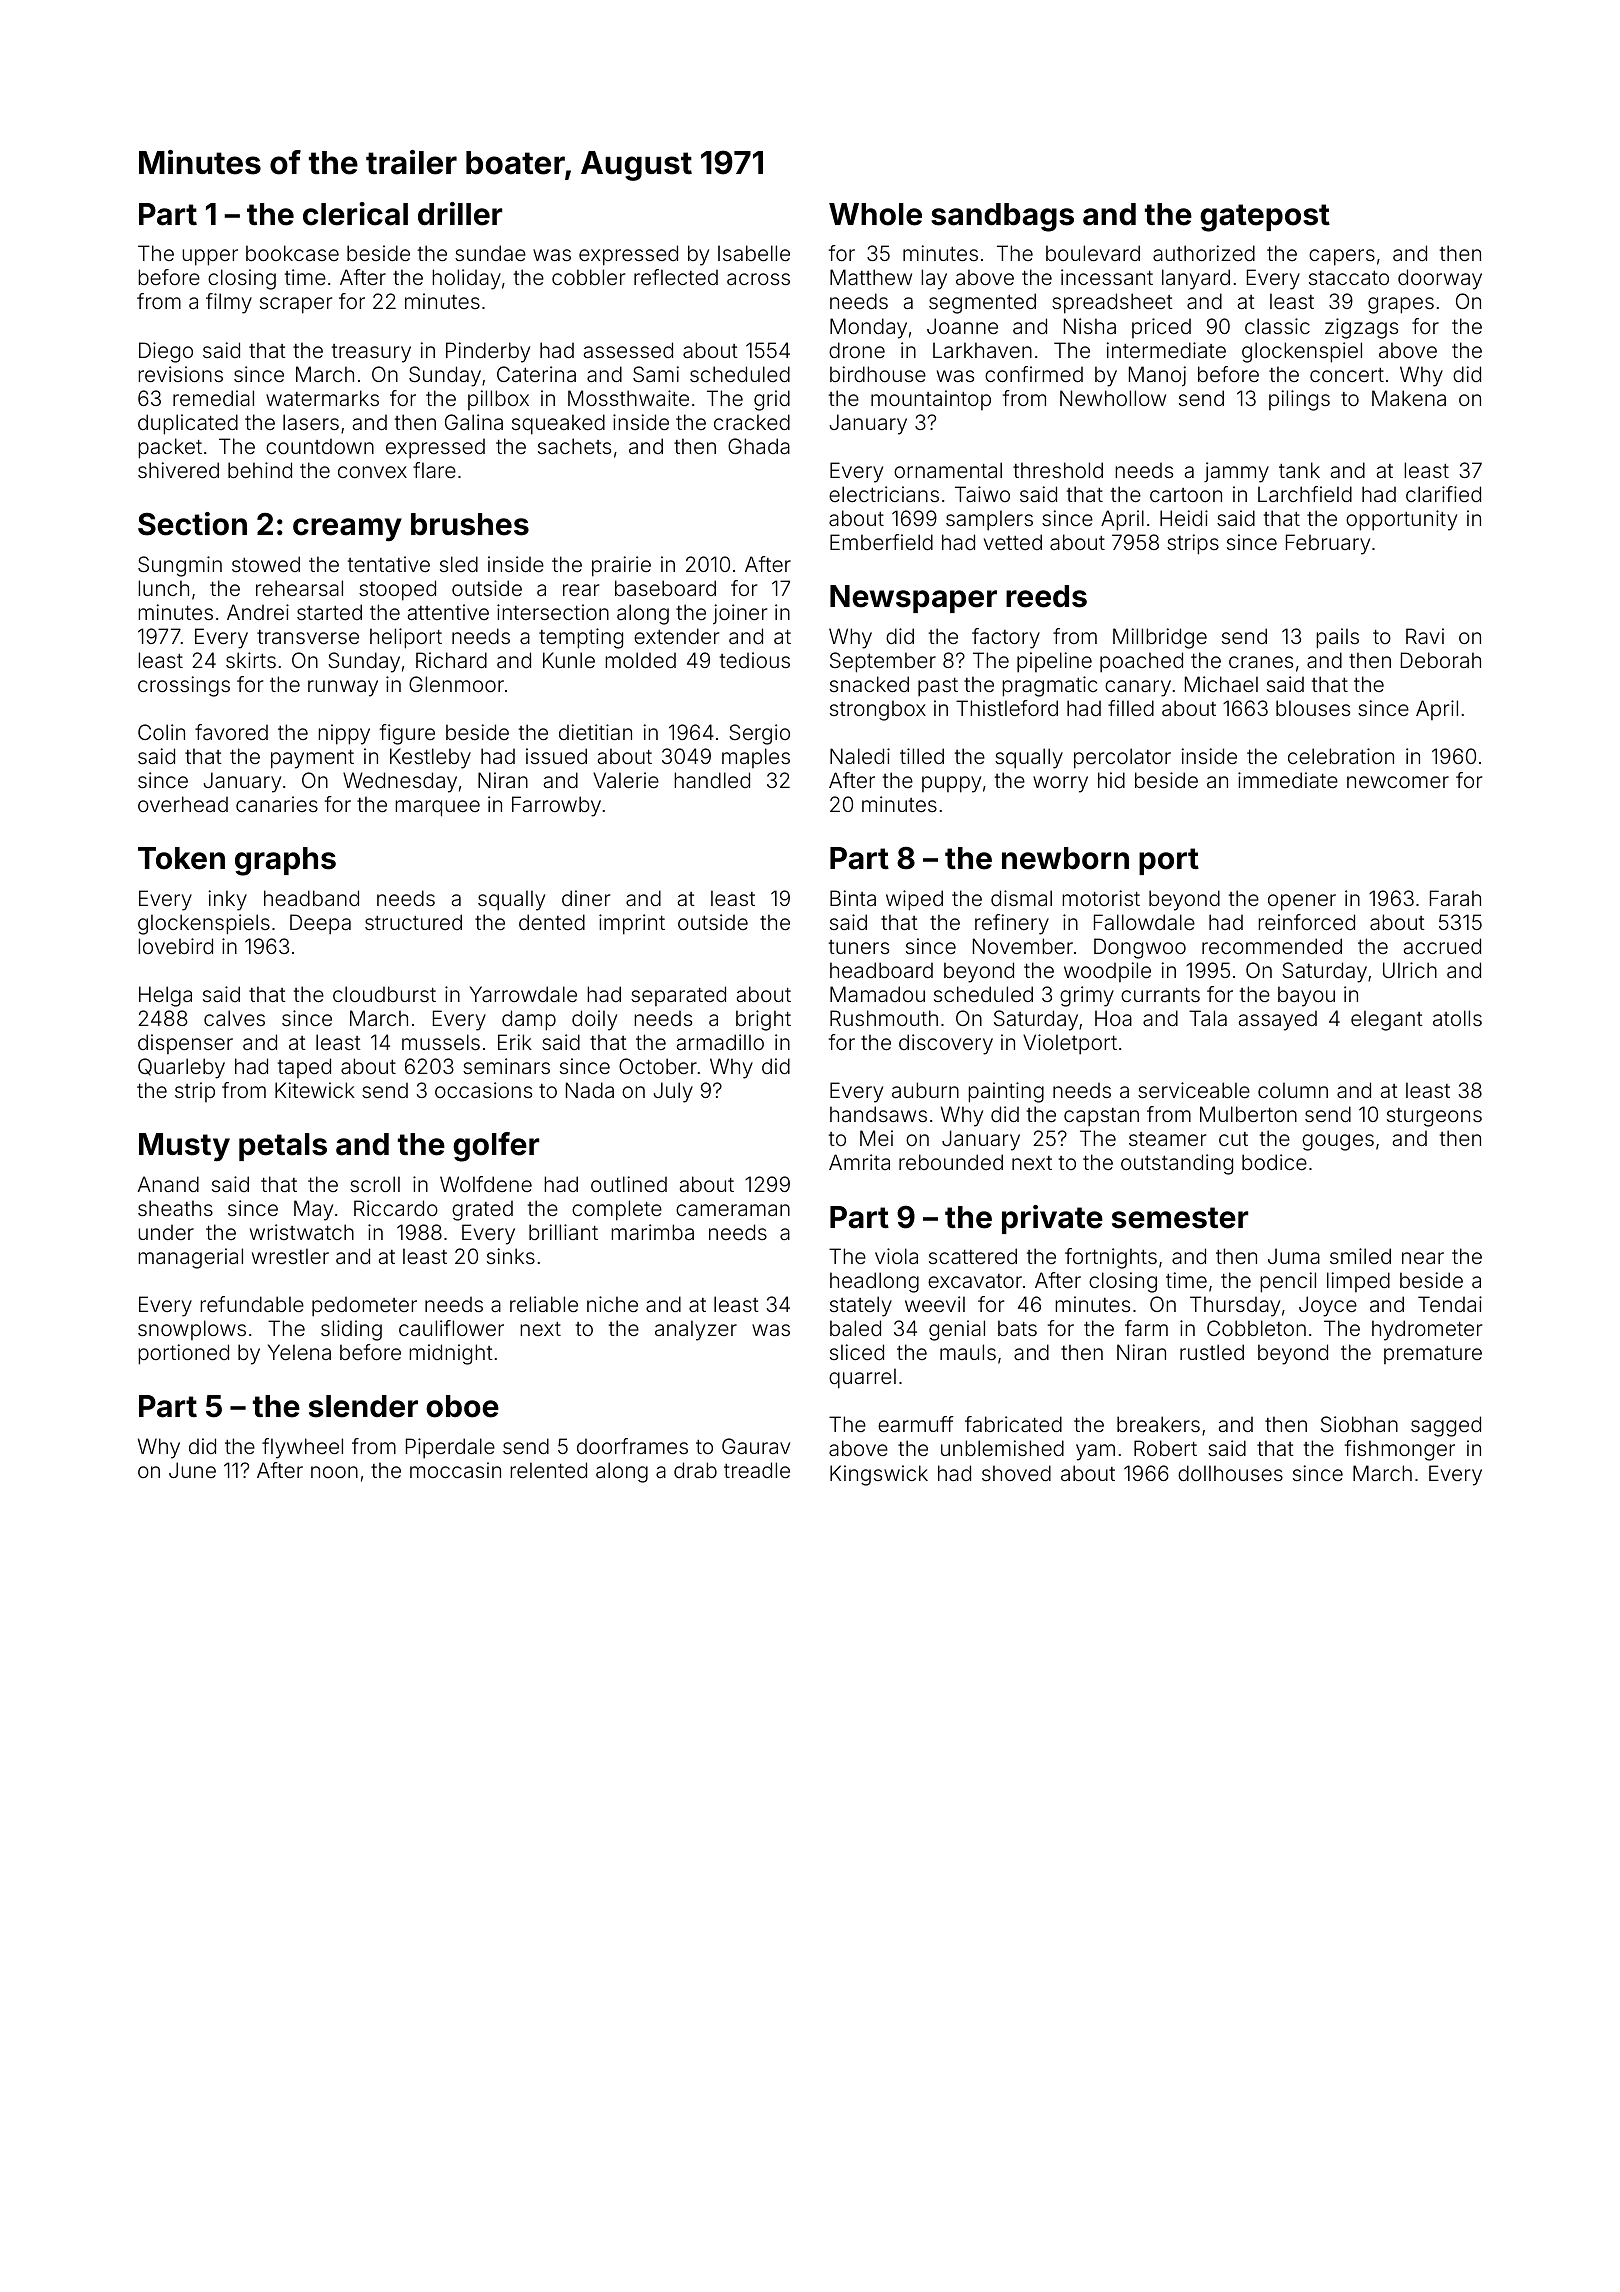 The width and height of the image is (1620, 2292). I want to click on gatepost, so click(1265, 218).
